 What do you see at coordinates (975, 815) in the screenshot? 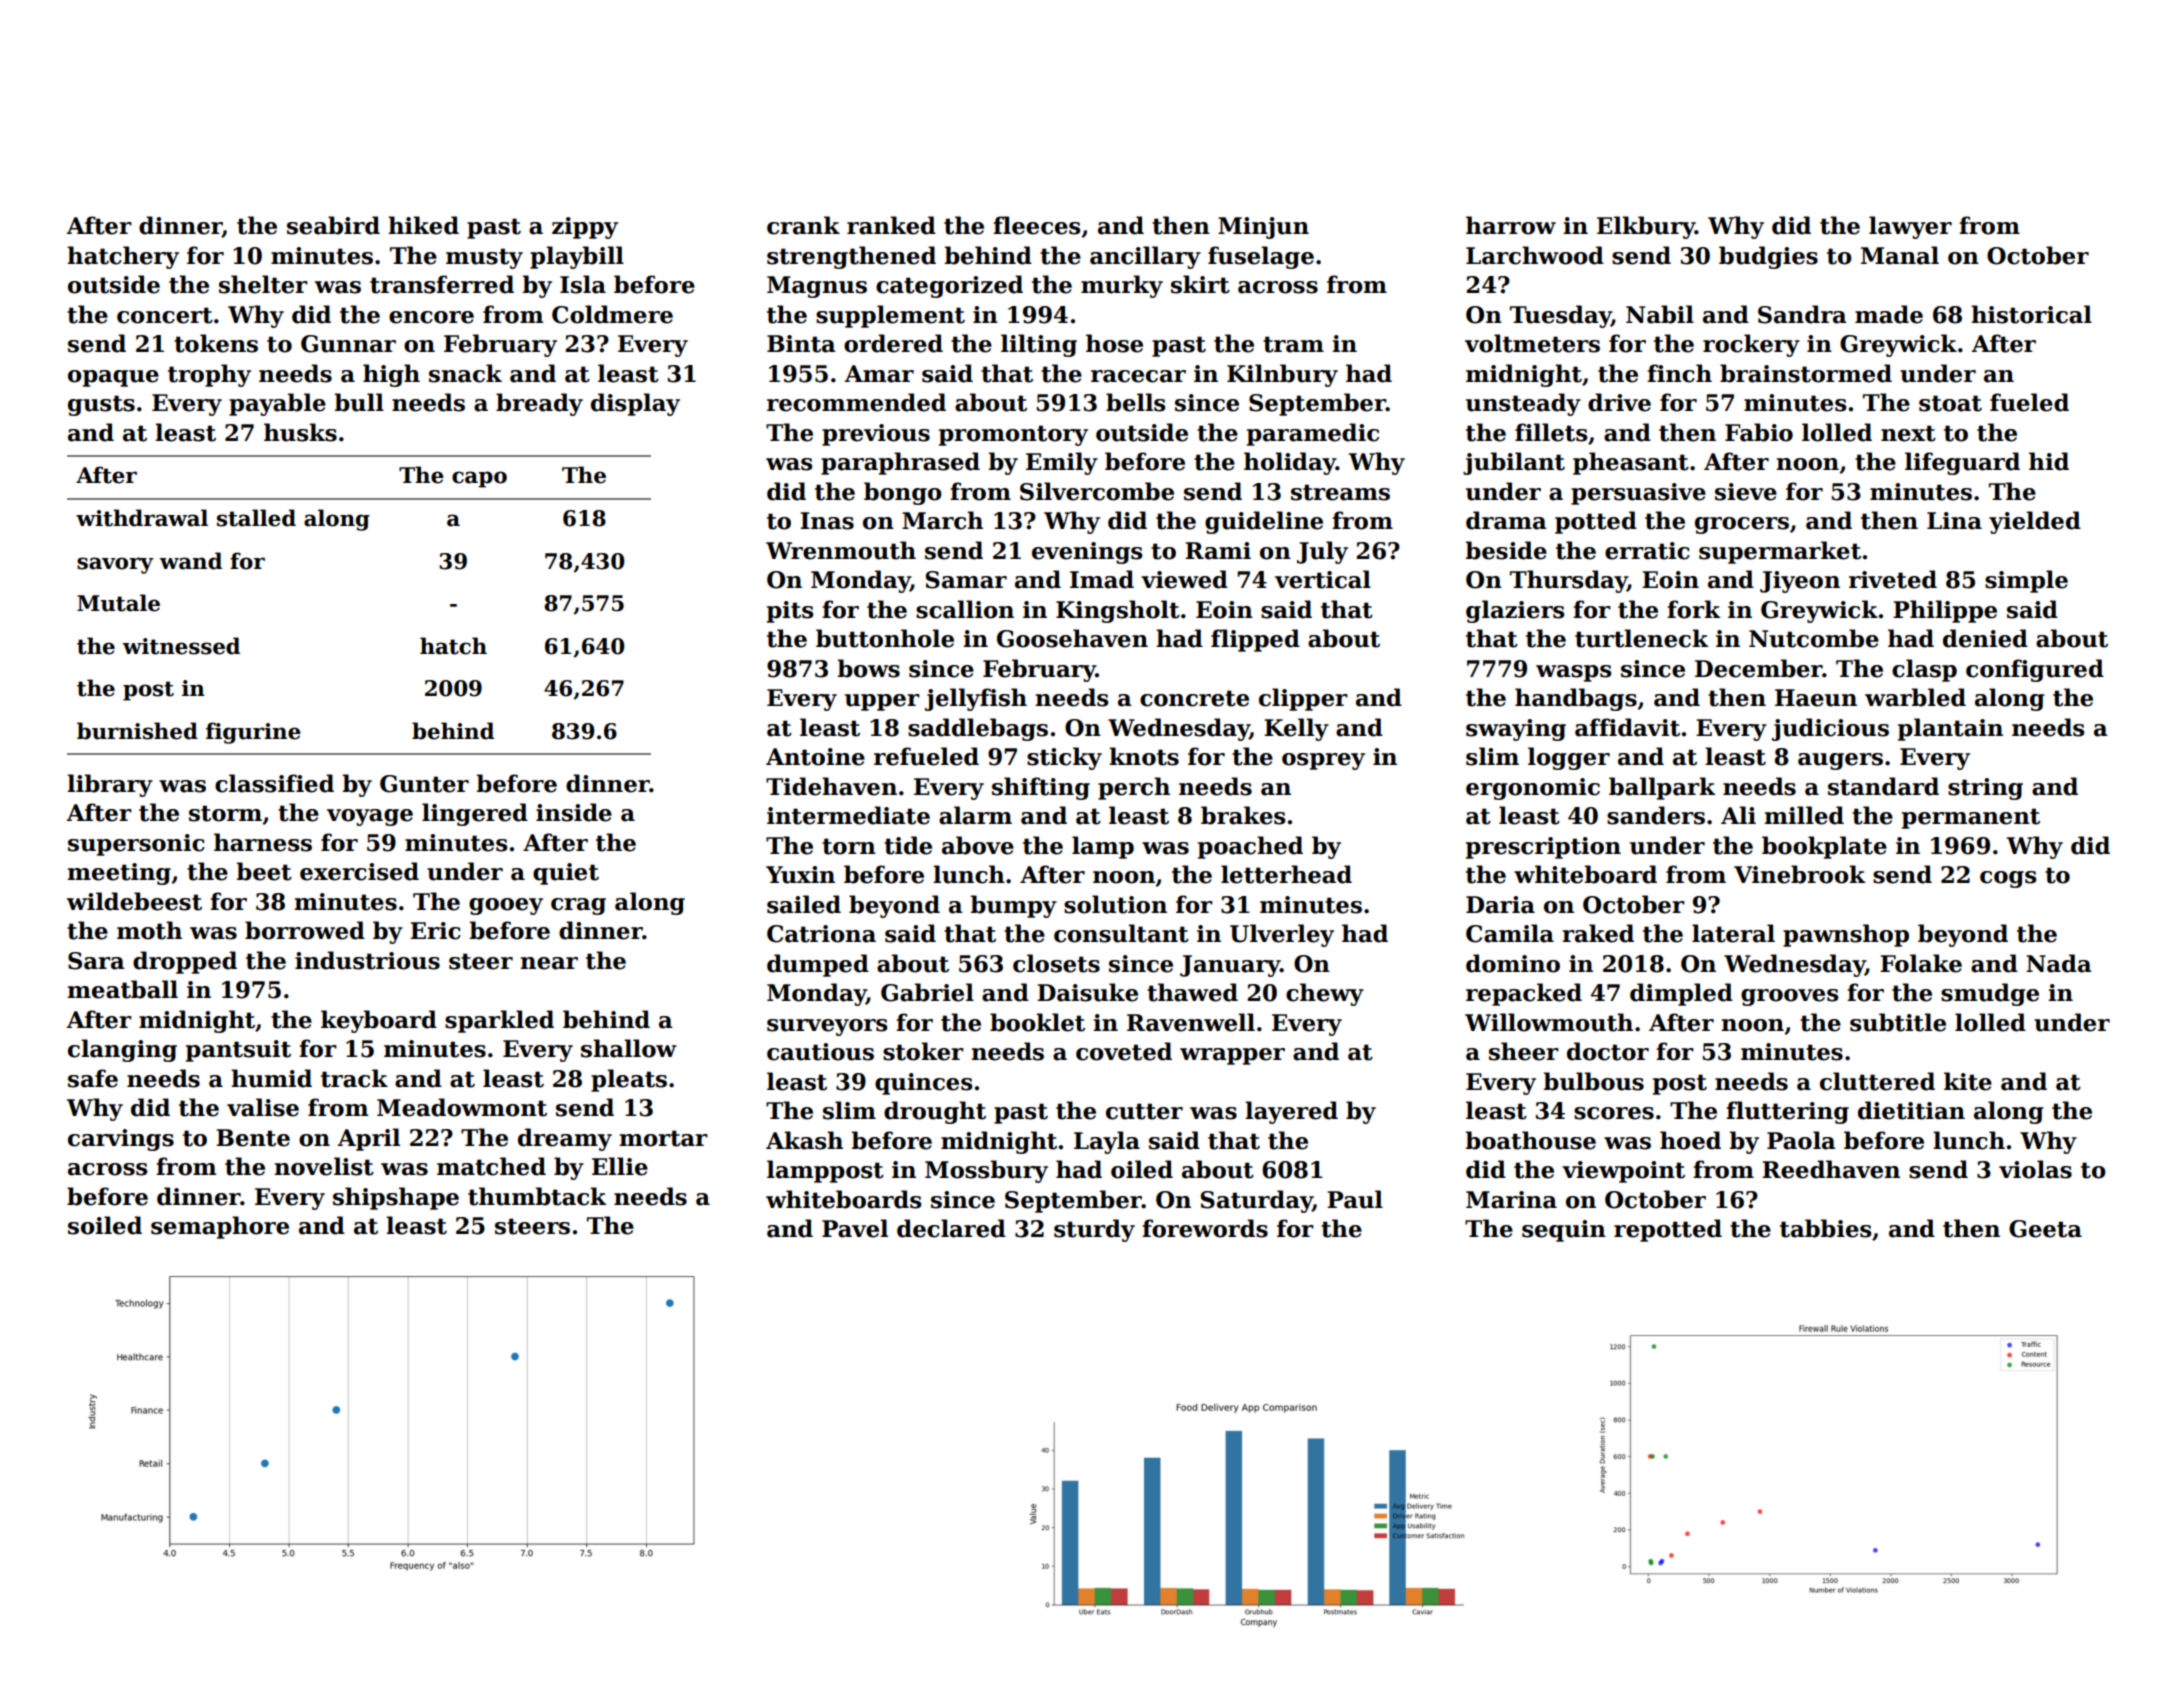
I see `alarm` at bounding box center [975, 815].
